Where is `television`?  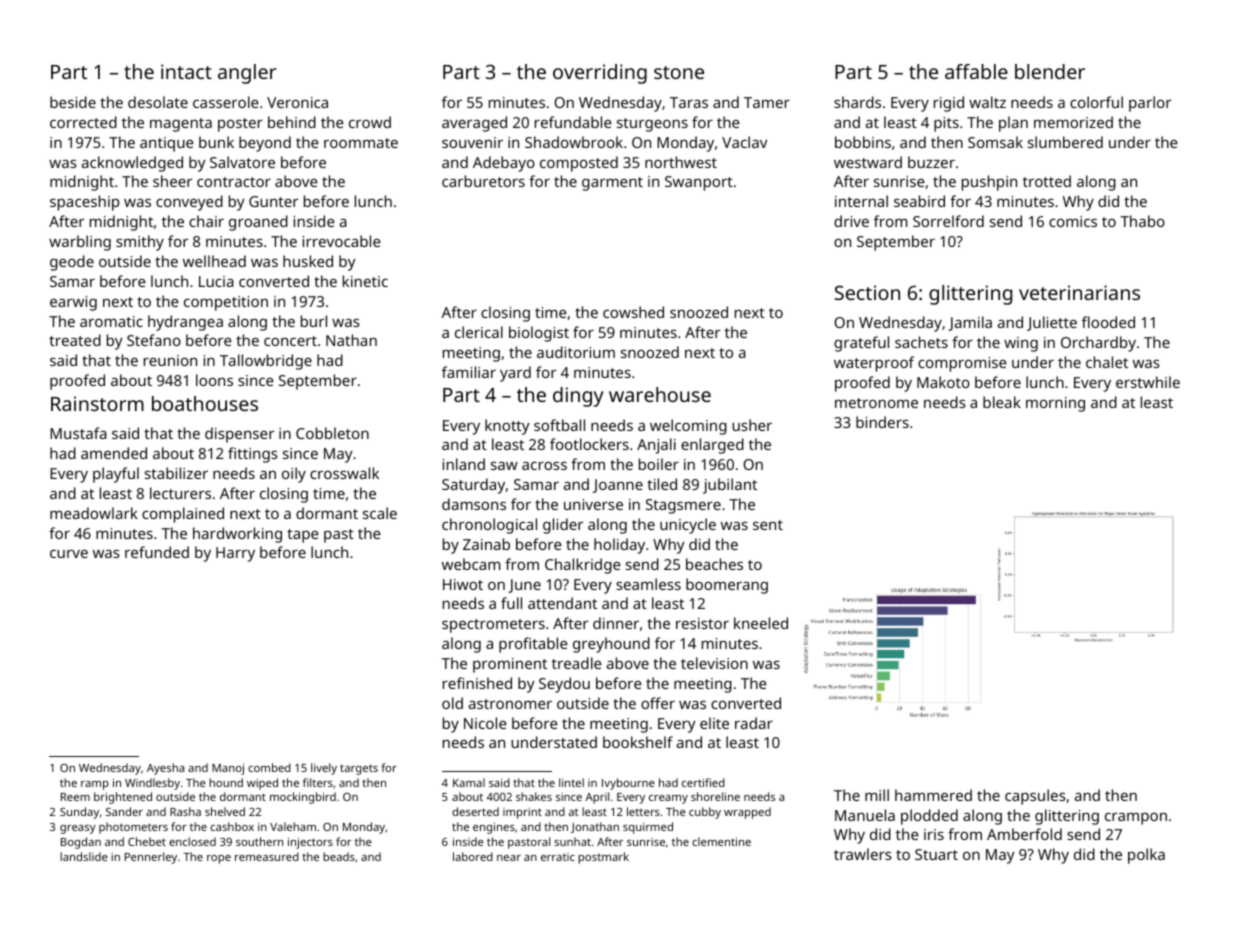
television is located at coordinates (714, 663).
